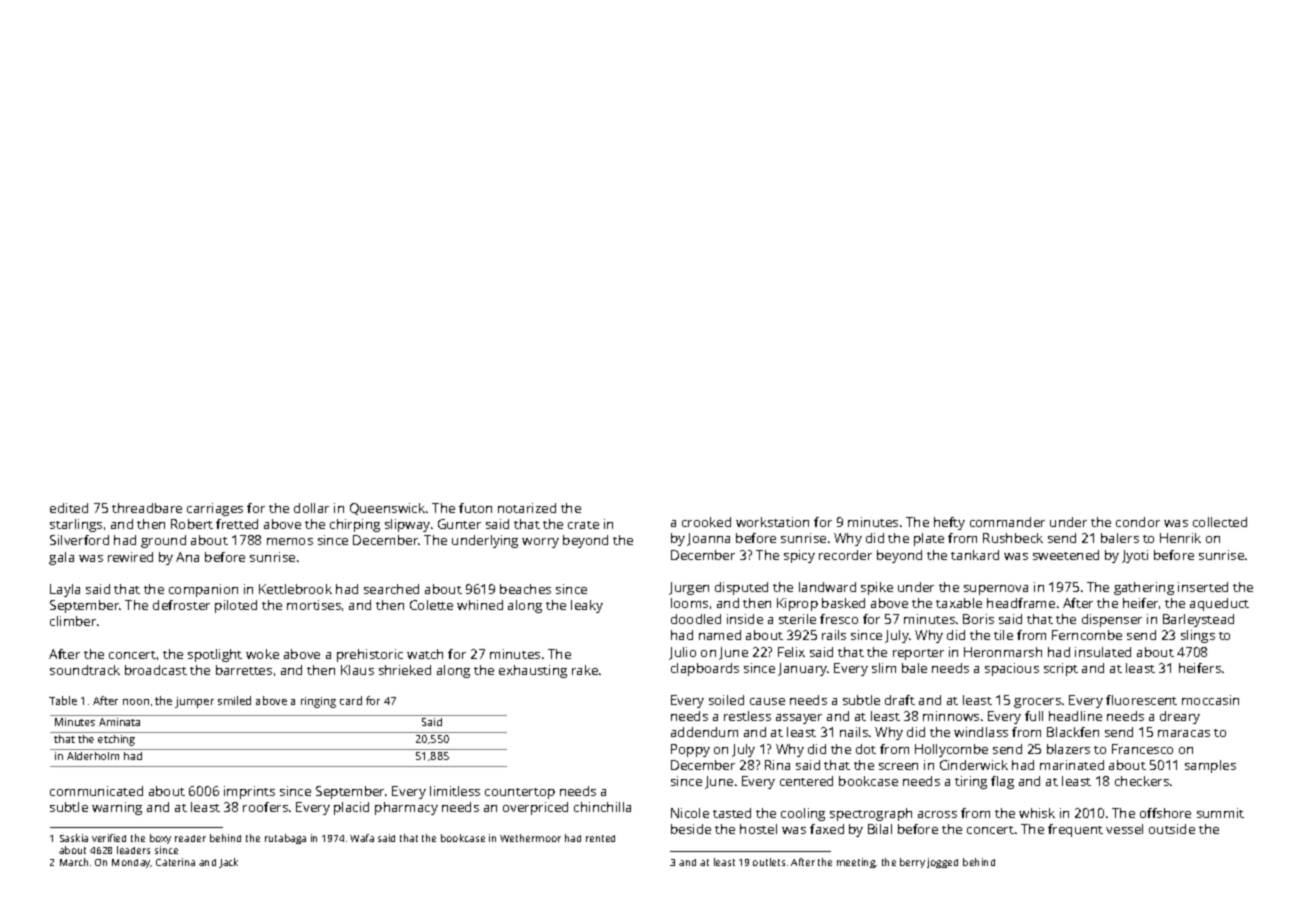 This image has width=1308, height=924. What do you see at coordinates (1012, 669) in the image?
I see `spacious` at bounding box center [1012, 669].
